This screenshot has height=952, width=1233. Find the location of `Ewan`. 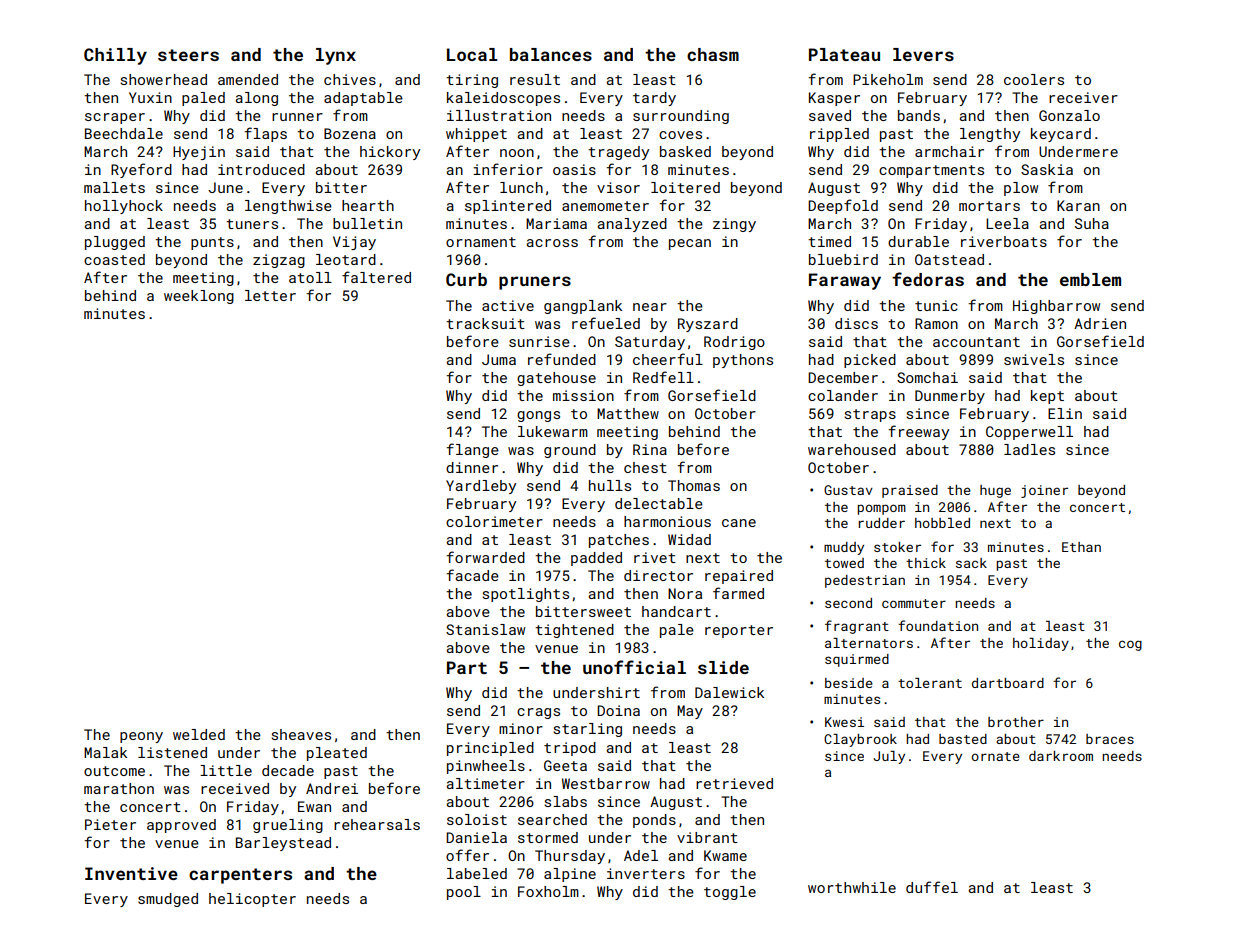

Ewan is located at coordinates (314, 806).
